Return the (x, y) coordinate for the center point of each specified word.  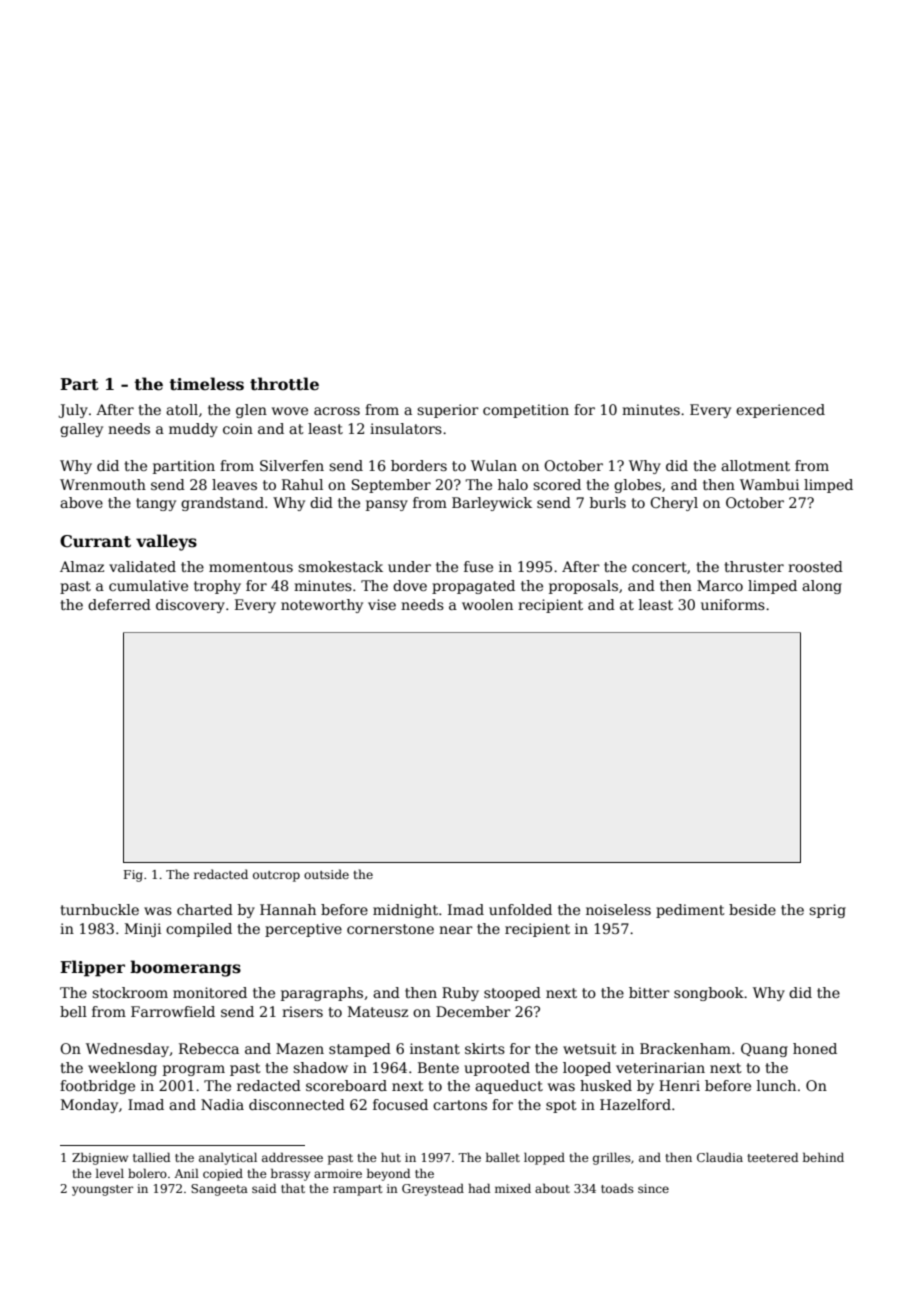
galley (81, 430)
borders (419, 465)
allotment (755, 465)
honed (815, 1048)
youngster (102, 1190)
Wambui (769, 484)
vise (382, 604)
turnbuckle (99, 909)
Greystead (433, 1189)
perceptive (303, 930)
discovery (190, 606)
